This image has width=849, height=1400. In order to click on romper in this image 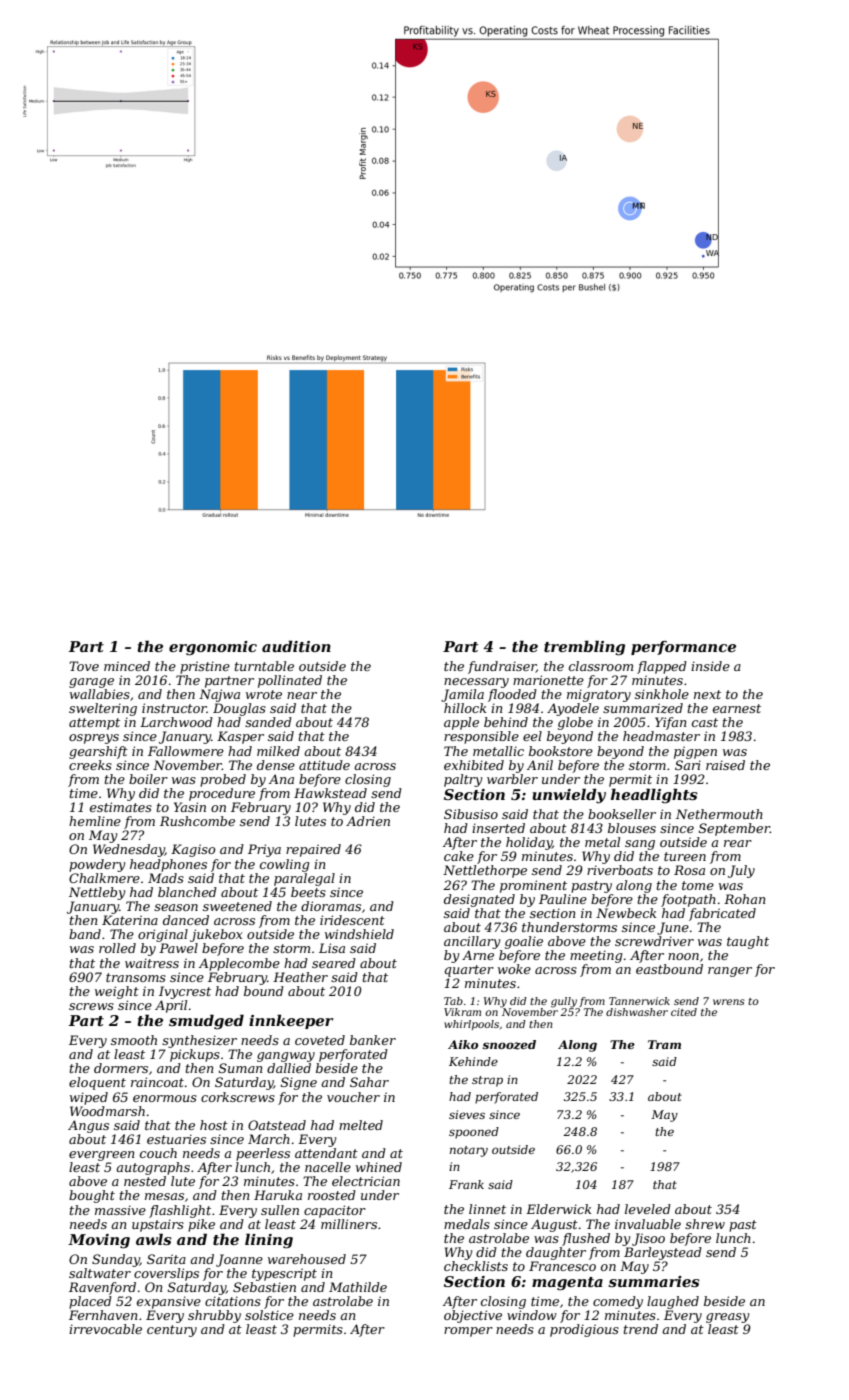, I will do `click(468, 1332)`.
